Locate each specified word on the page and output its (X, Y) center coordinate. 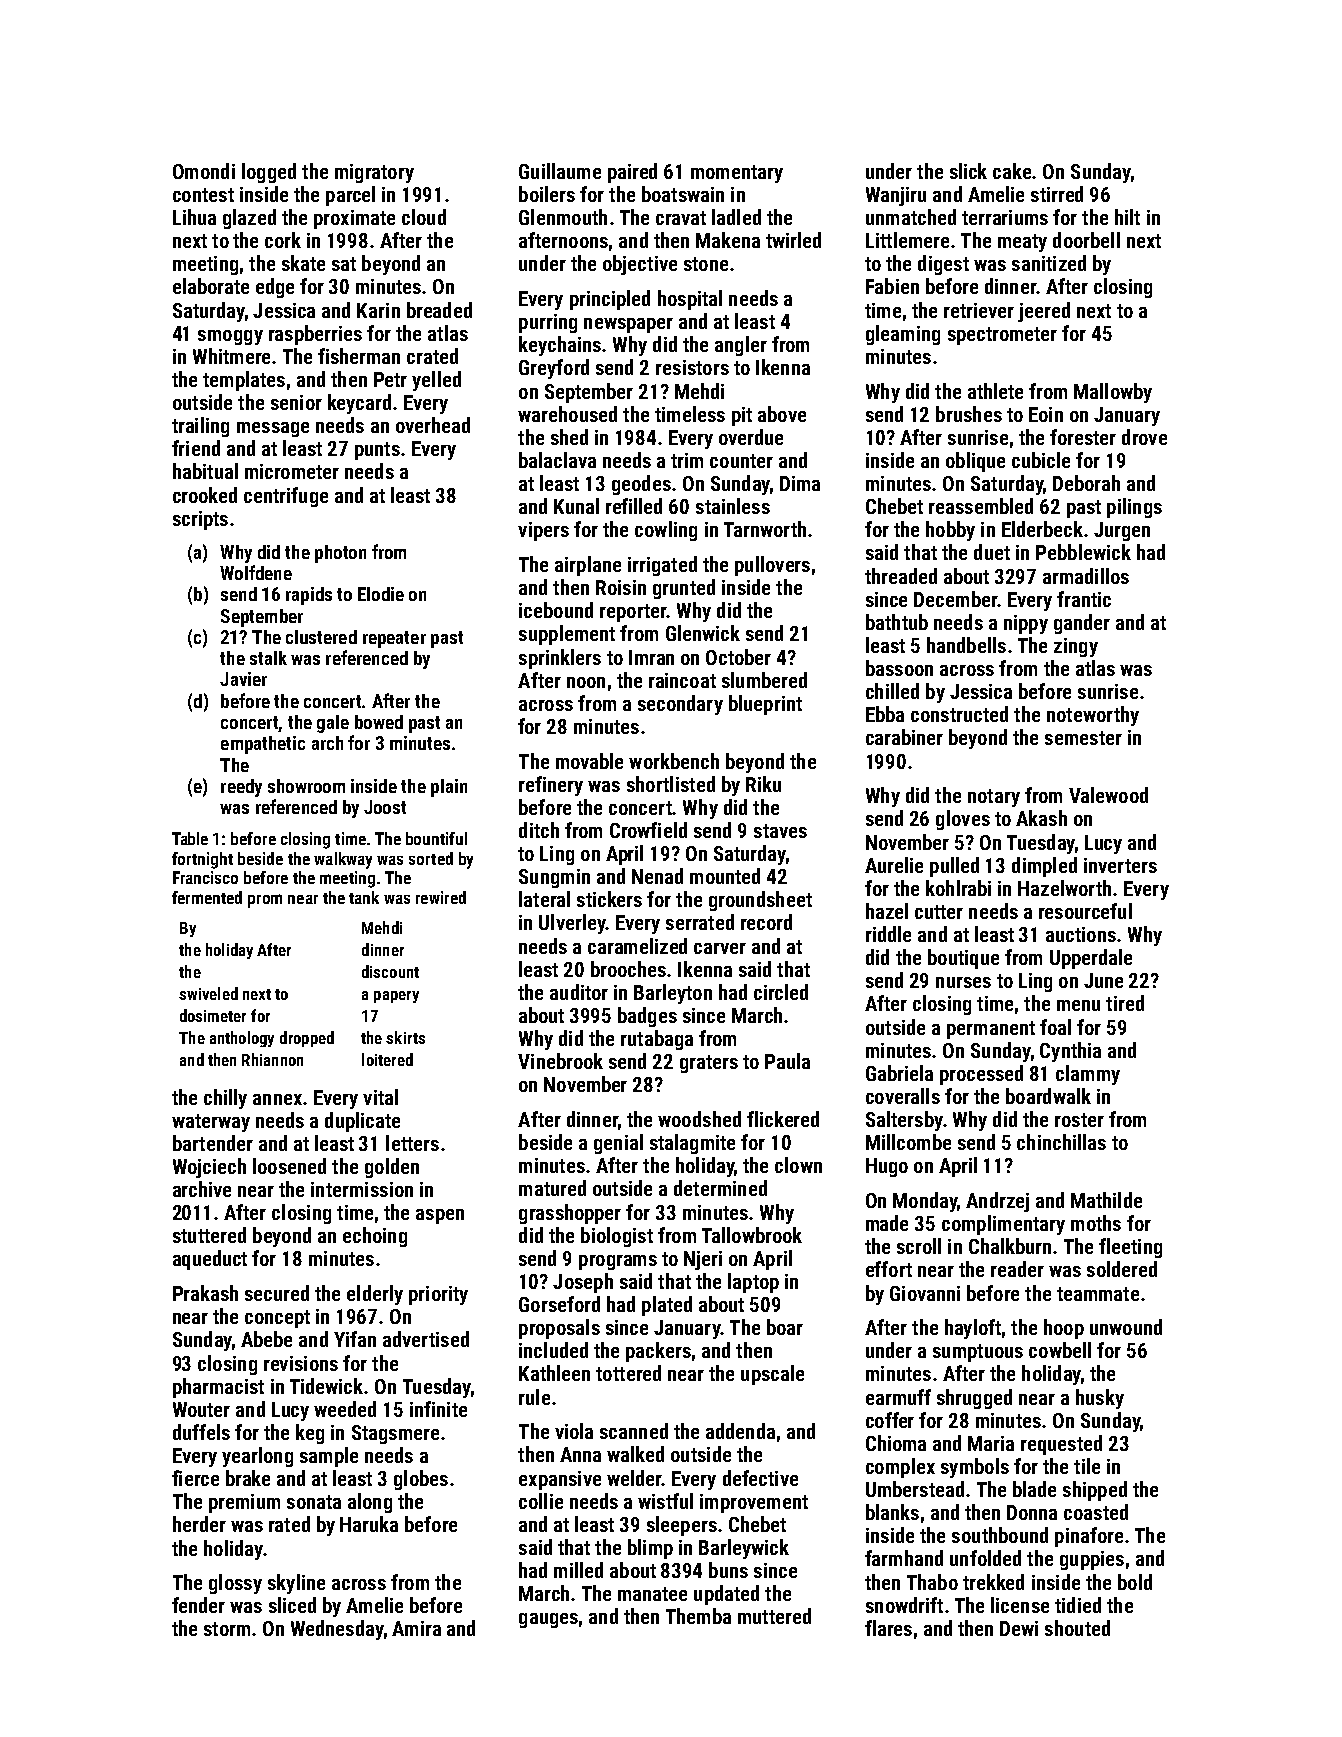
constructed (959, 714)
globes (421, 1480)
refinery (551, 786)
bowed (379, 722)
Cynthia (1070, 1052)
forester (1083, 437)
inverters (1120, 865)
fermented (207, 897)
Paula (787, 1061)
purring (548, 323)
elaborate (211, 286)
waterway (211, 1123)
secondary (680, 705)
